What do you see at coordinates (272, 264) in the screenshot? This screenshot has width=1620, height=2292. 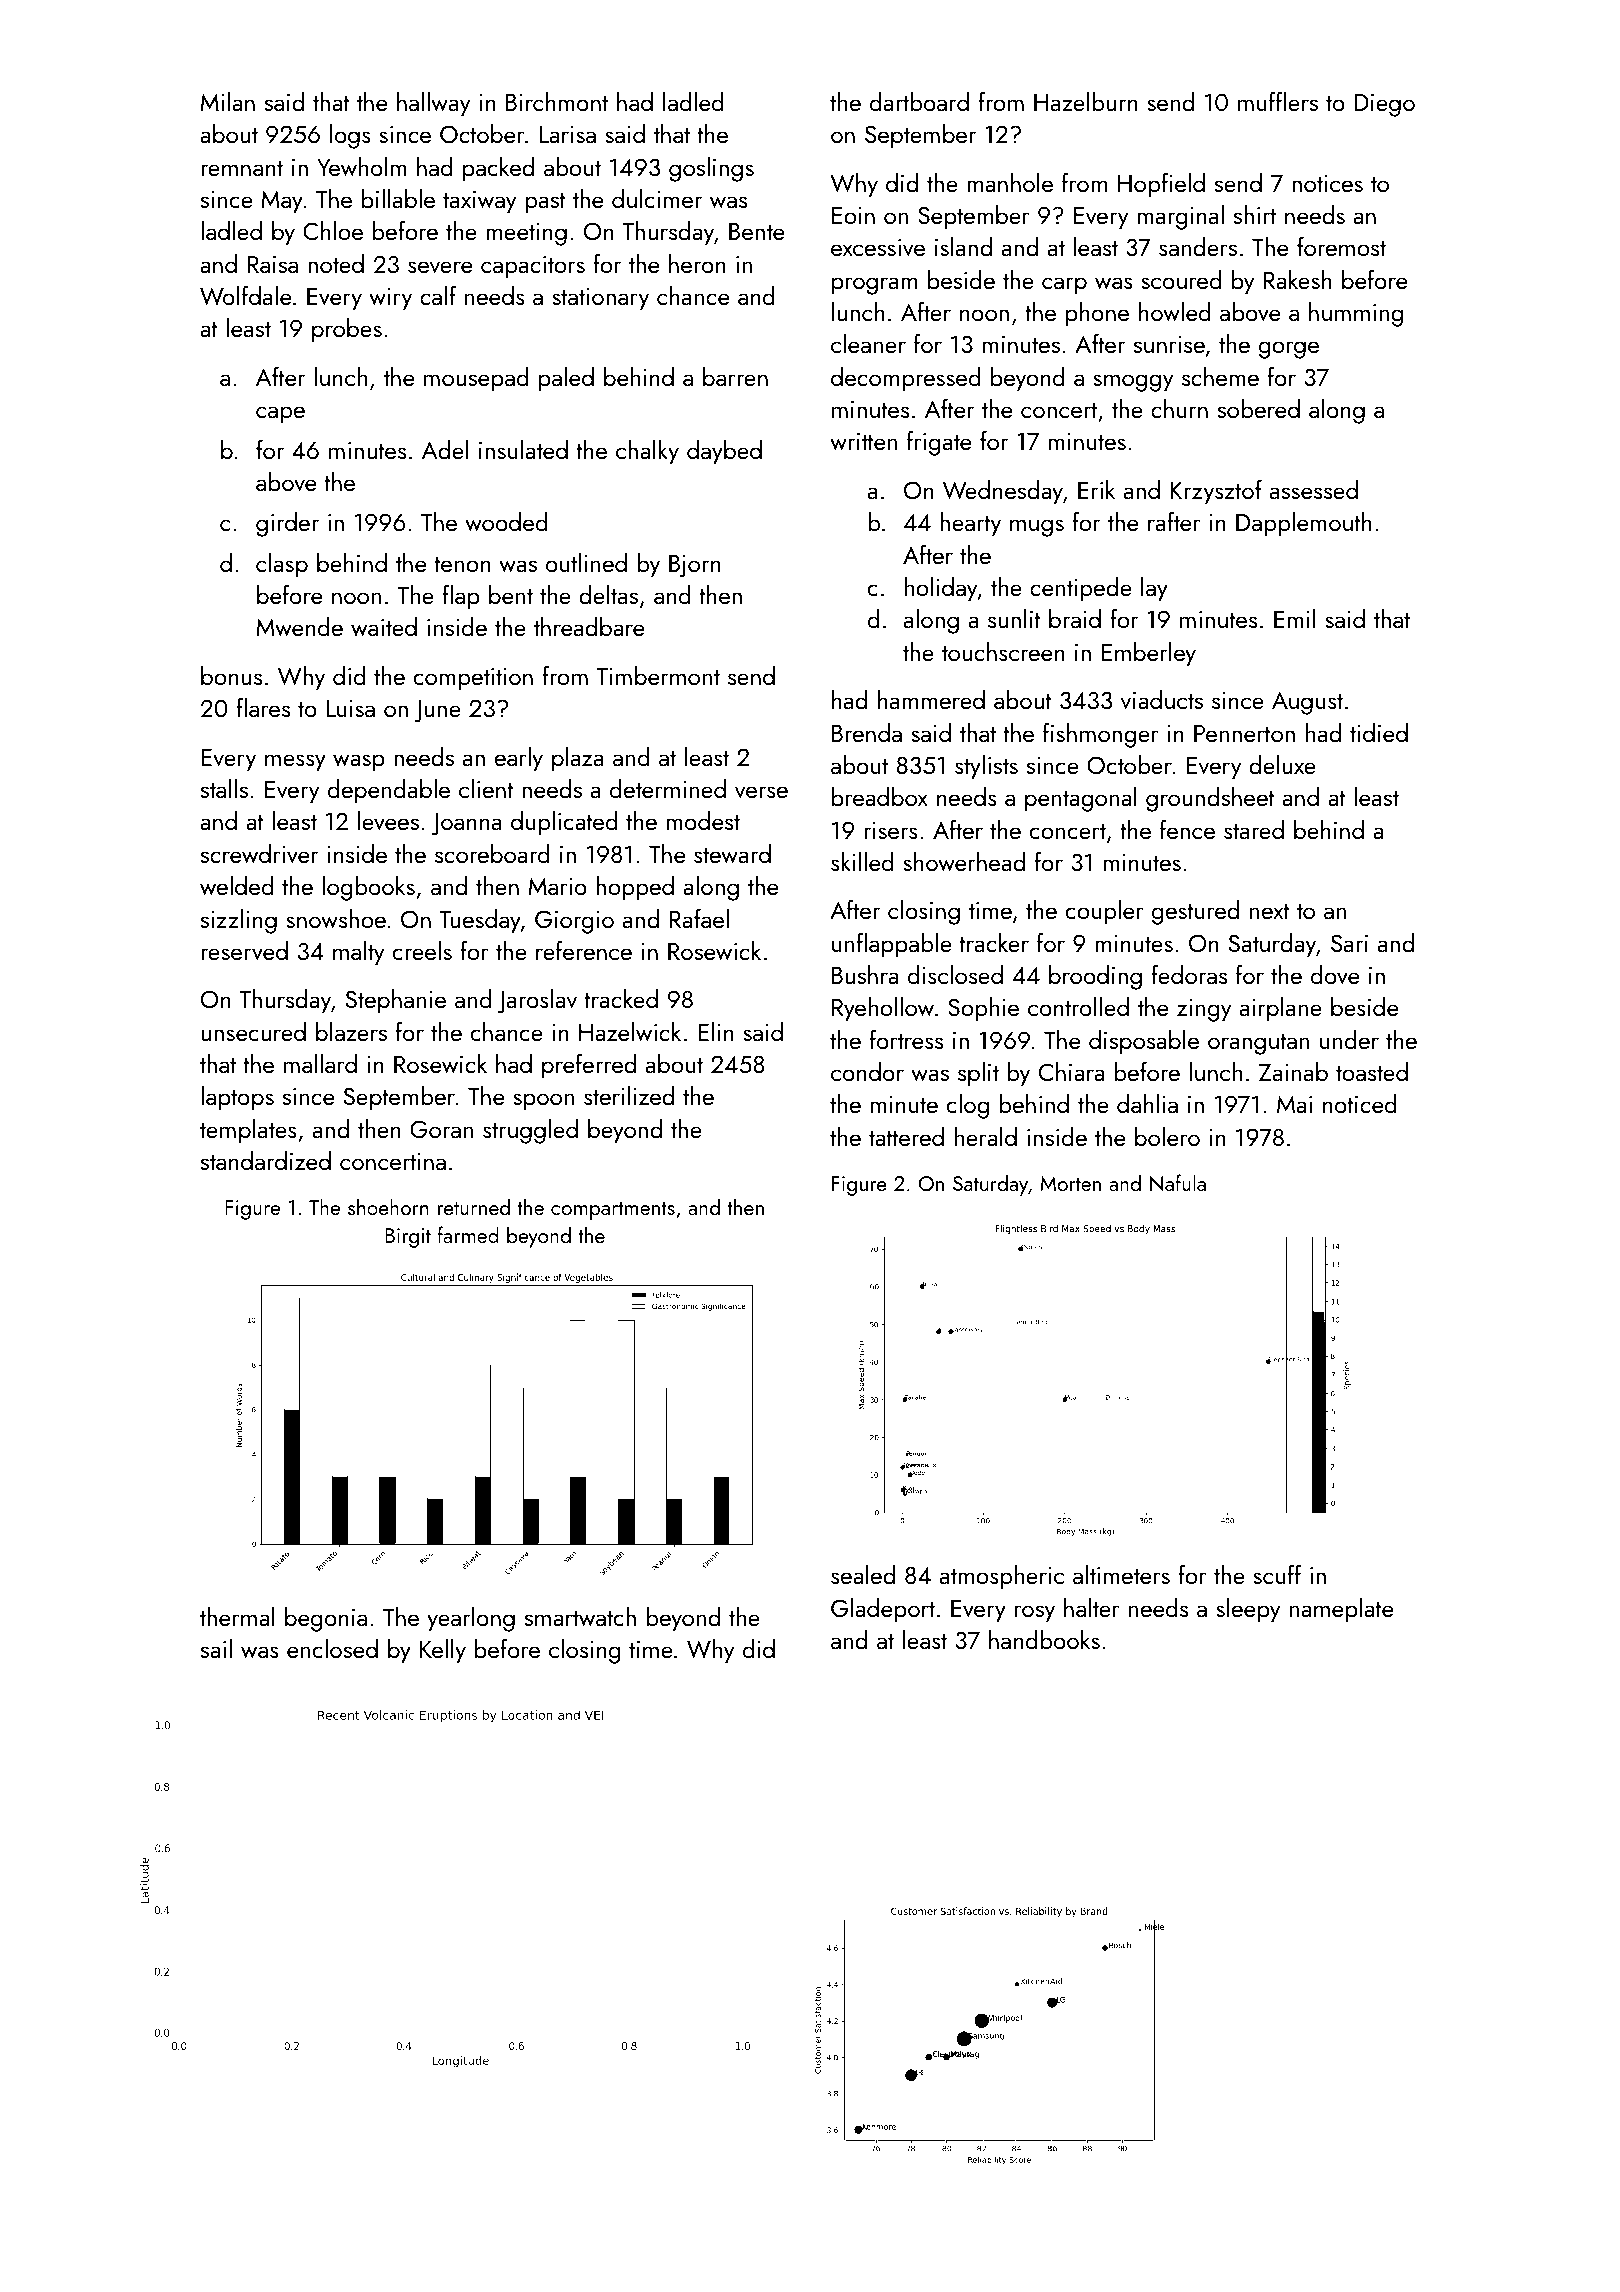 I see `Raisa` at bounding box center [272, 264].
